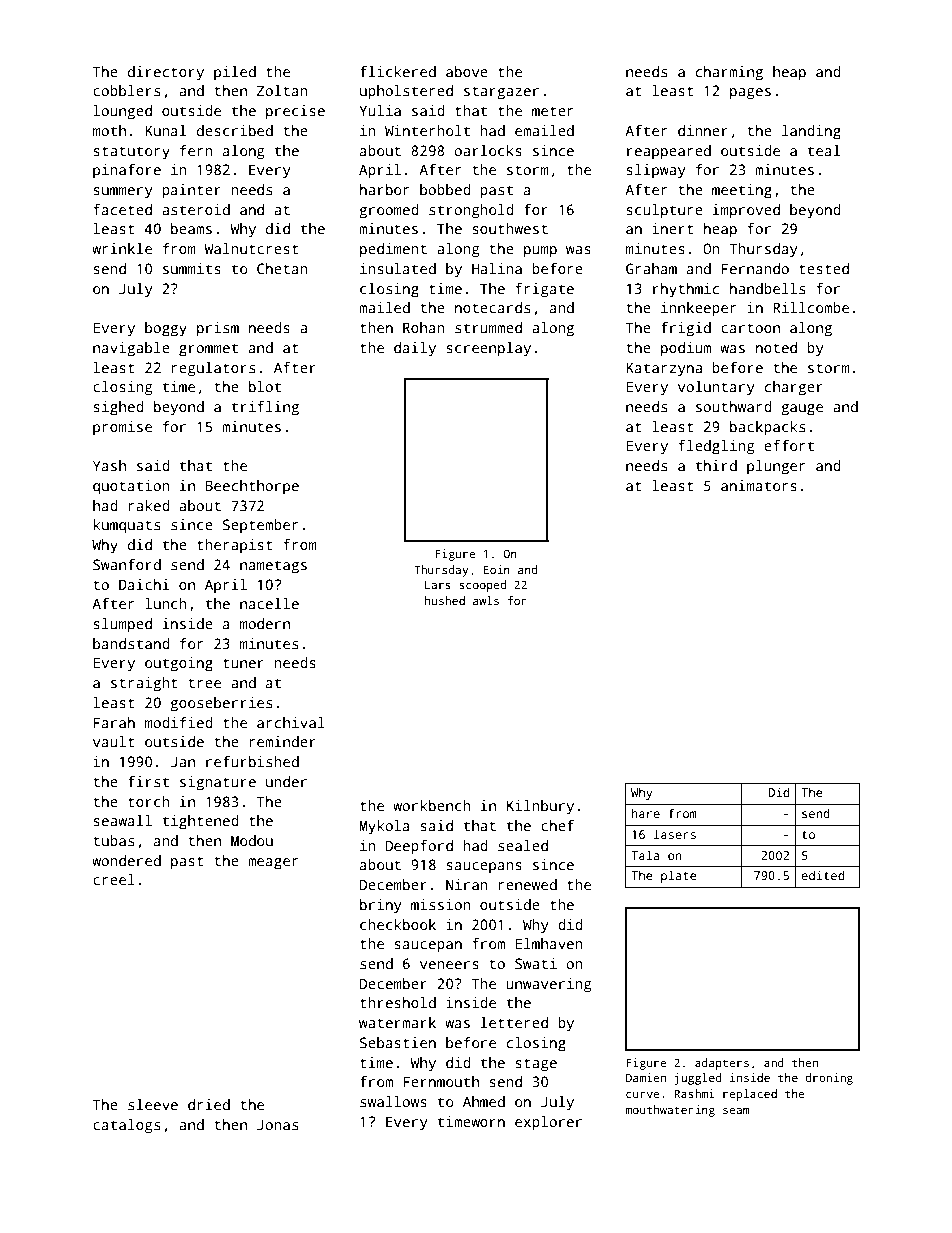 The width and height of the document is (952, 1233). What do you see at coordinates (750, 94) in the document?
I see `pages` at bounding box center [750, 94].
